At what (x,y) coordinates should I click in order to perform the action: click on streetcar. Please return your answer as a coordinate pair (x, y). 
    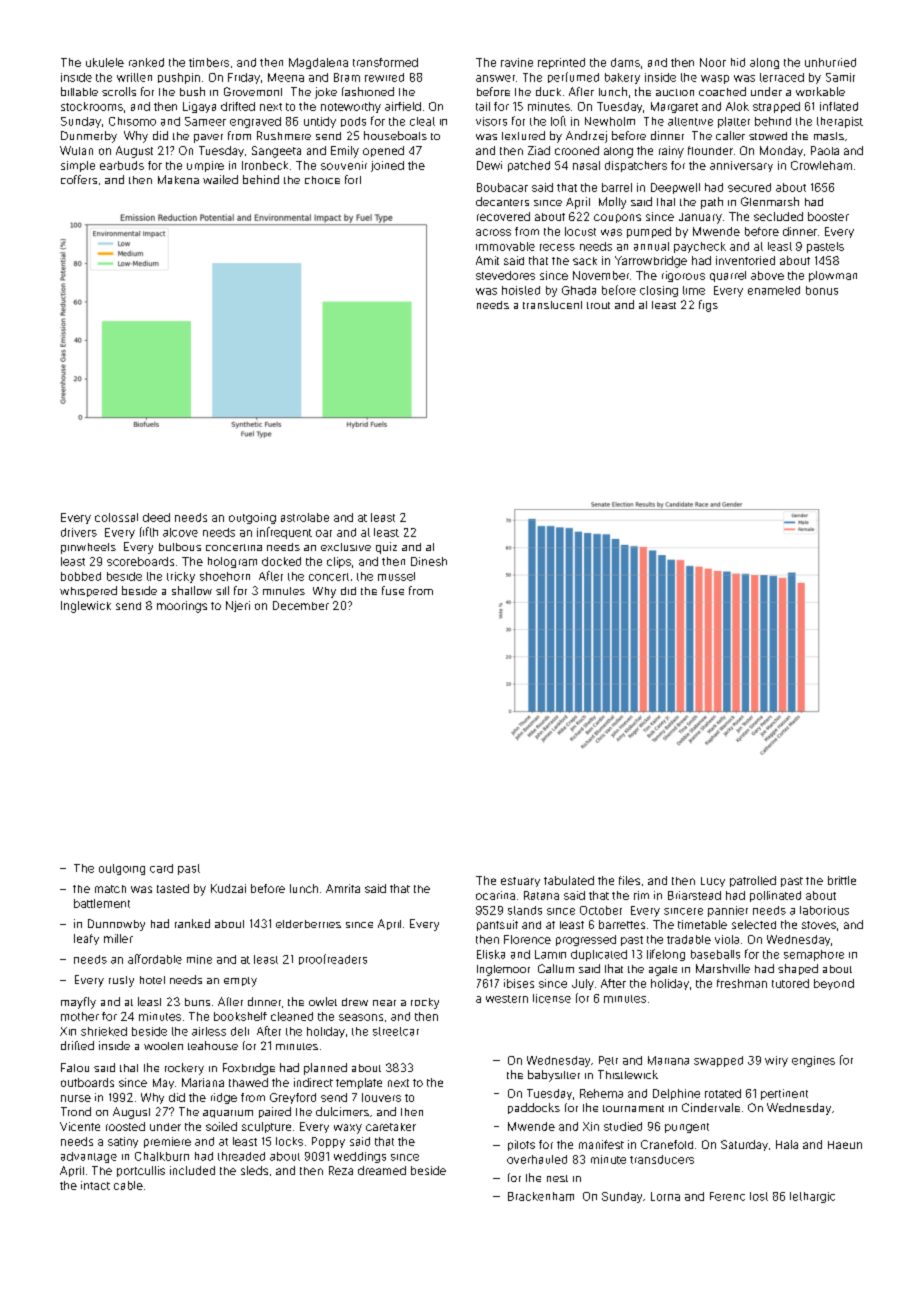
    Looking at the image, I should click on (396, 1031).
